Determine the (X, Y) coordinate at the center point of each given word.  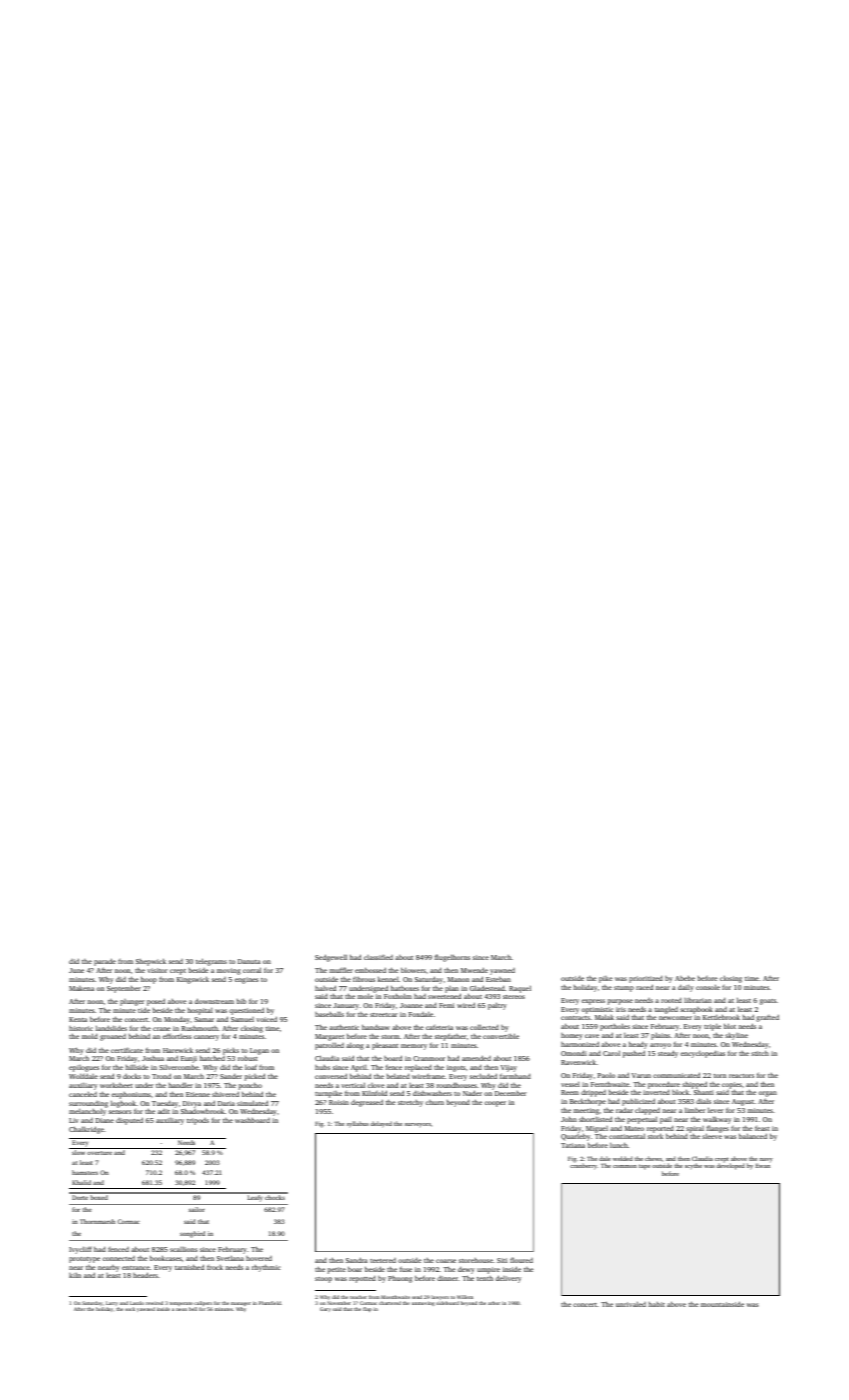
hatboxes (405, 988)
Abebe (685, 978)
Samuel (242, 1019)
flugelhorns (452, 958)
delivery (508, 1279)
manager (241, 1304)
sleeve (712, 1136)
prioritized (646, 979)
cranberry (583, 1167)
